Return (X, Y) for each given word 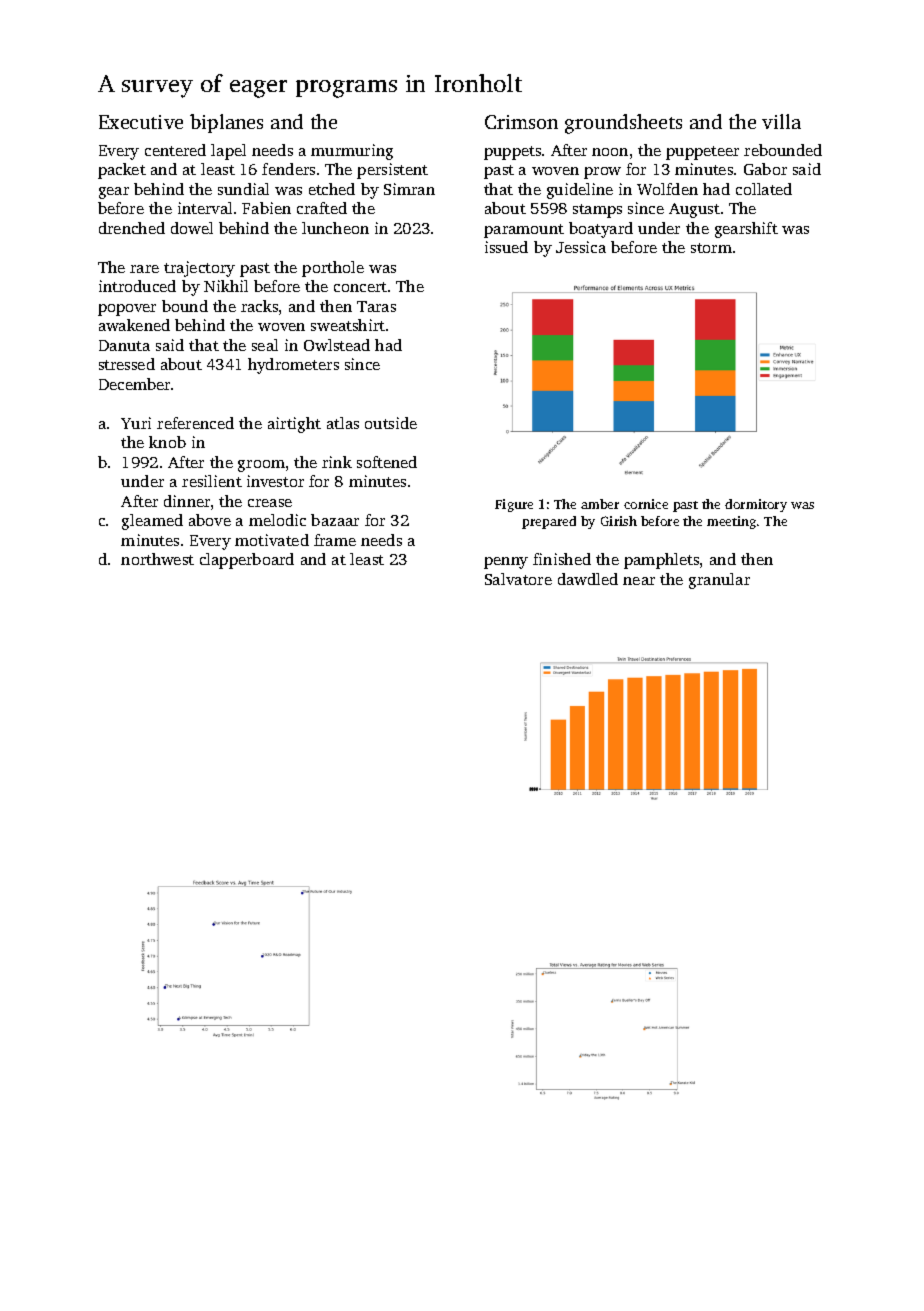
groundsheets (623, 124)
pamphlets (661, 561)
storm (711, 248)
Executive (141, 122)
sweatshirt (348, 325)
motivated (272, 540)
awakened (134, 325)
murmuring (352, 152)
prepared (549, 522)
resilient (212, 481)
